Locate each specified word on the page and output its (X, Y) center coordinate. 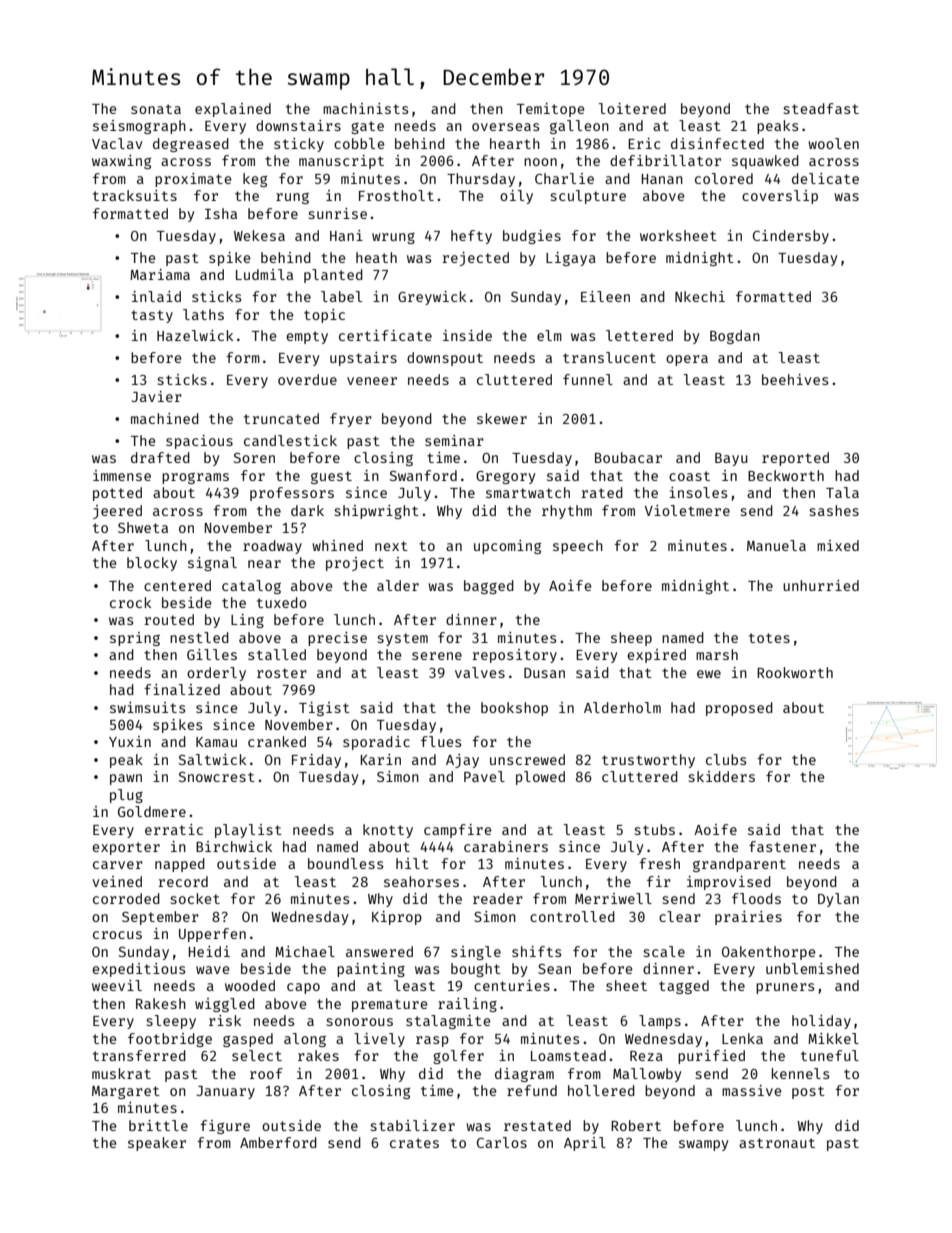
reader (498, 898)
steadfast (821, 108)
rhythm (567, 512)
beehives (795, 379)
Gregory (505, 477)
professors (292, 494)
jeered (117, 512)
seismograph (139, 127)
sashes (834, 510)
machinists (366, 108)
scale (664, 951)
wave (213, 970)
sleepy (171, 1022)
